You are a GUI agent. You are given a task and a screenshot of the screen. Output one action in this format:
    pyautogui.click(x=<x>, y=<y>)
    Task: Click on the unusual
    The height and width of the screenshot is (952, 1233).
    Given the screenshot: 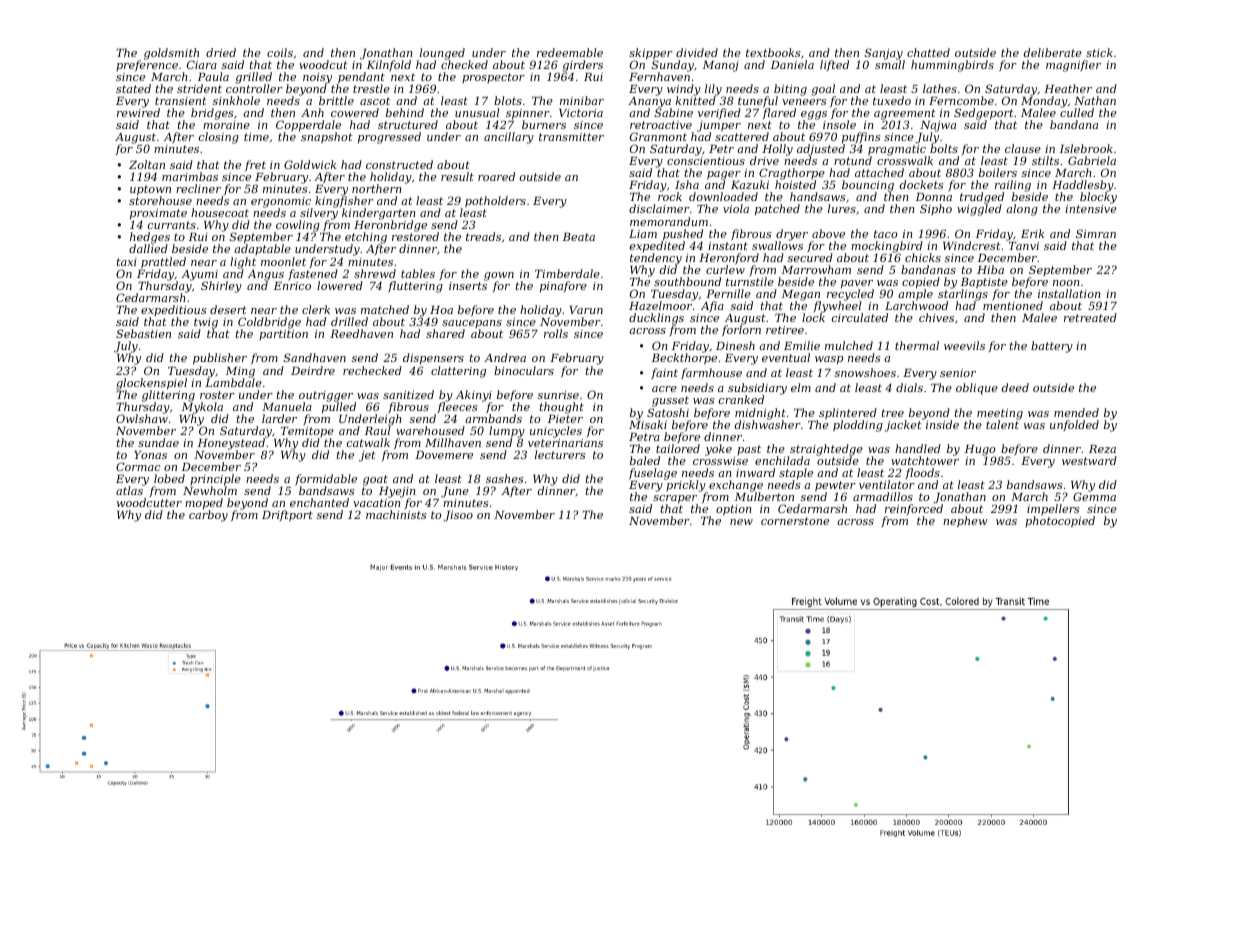 What is the action you would take?
    pyautogui.click(x=477, y=112)
